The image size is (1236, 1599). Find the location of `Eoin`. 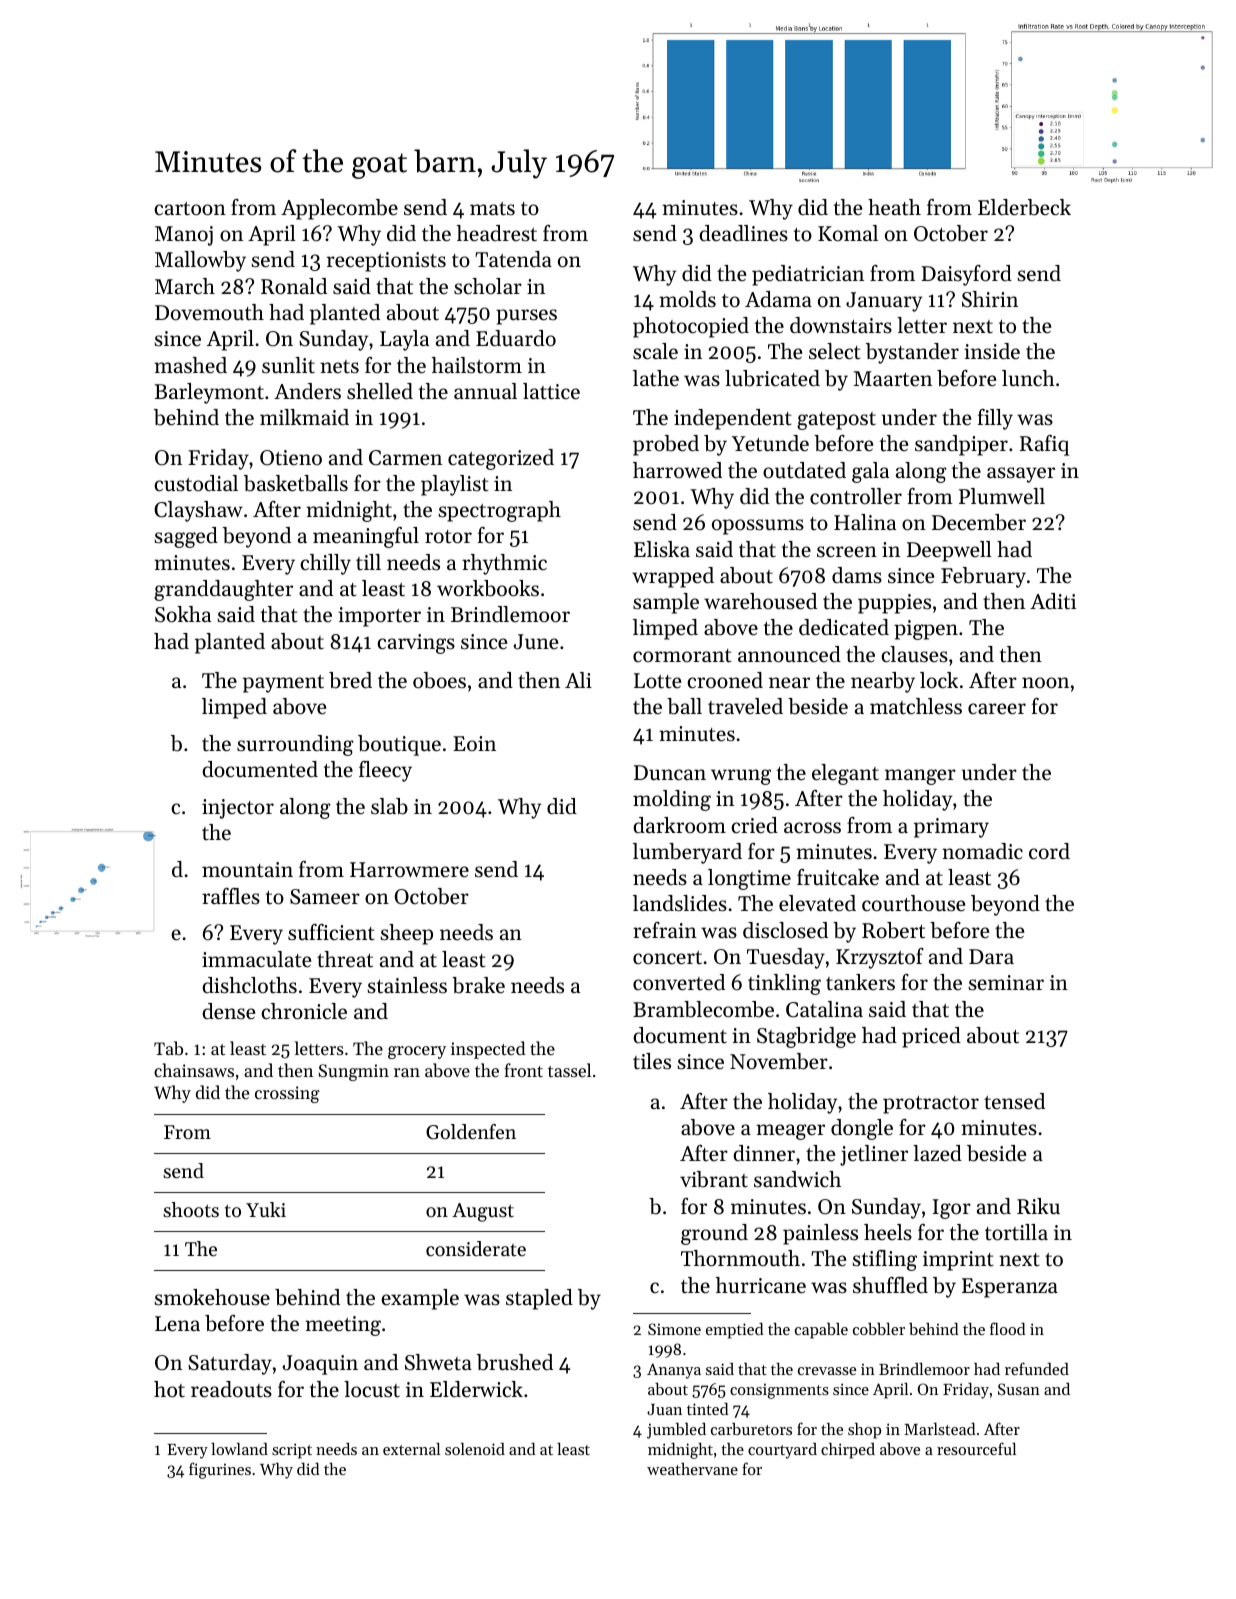

Eoin is located at coordinates (474, 743).
